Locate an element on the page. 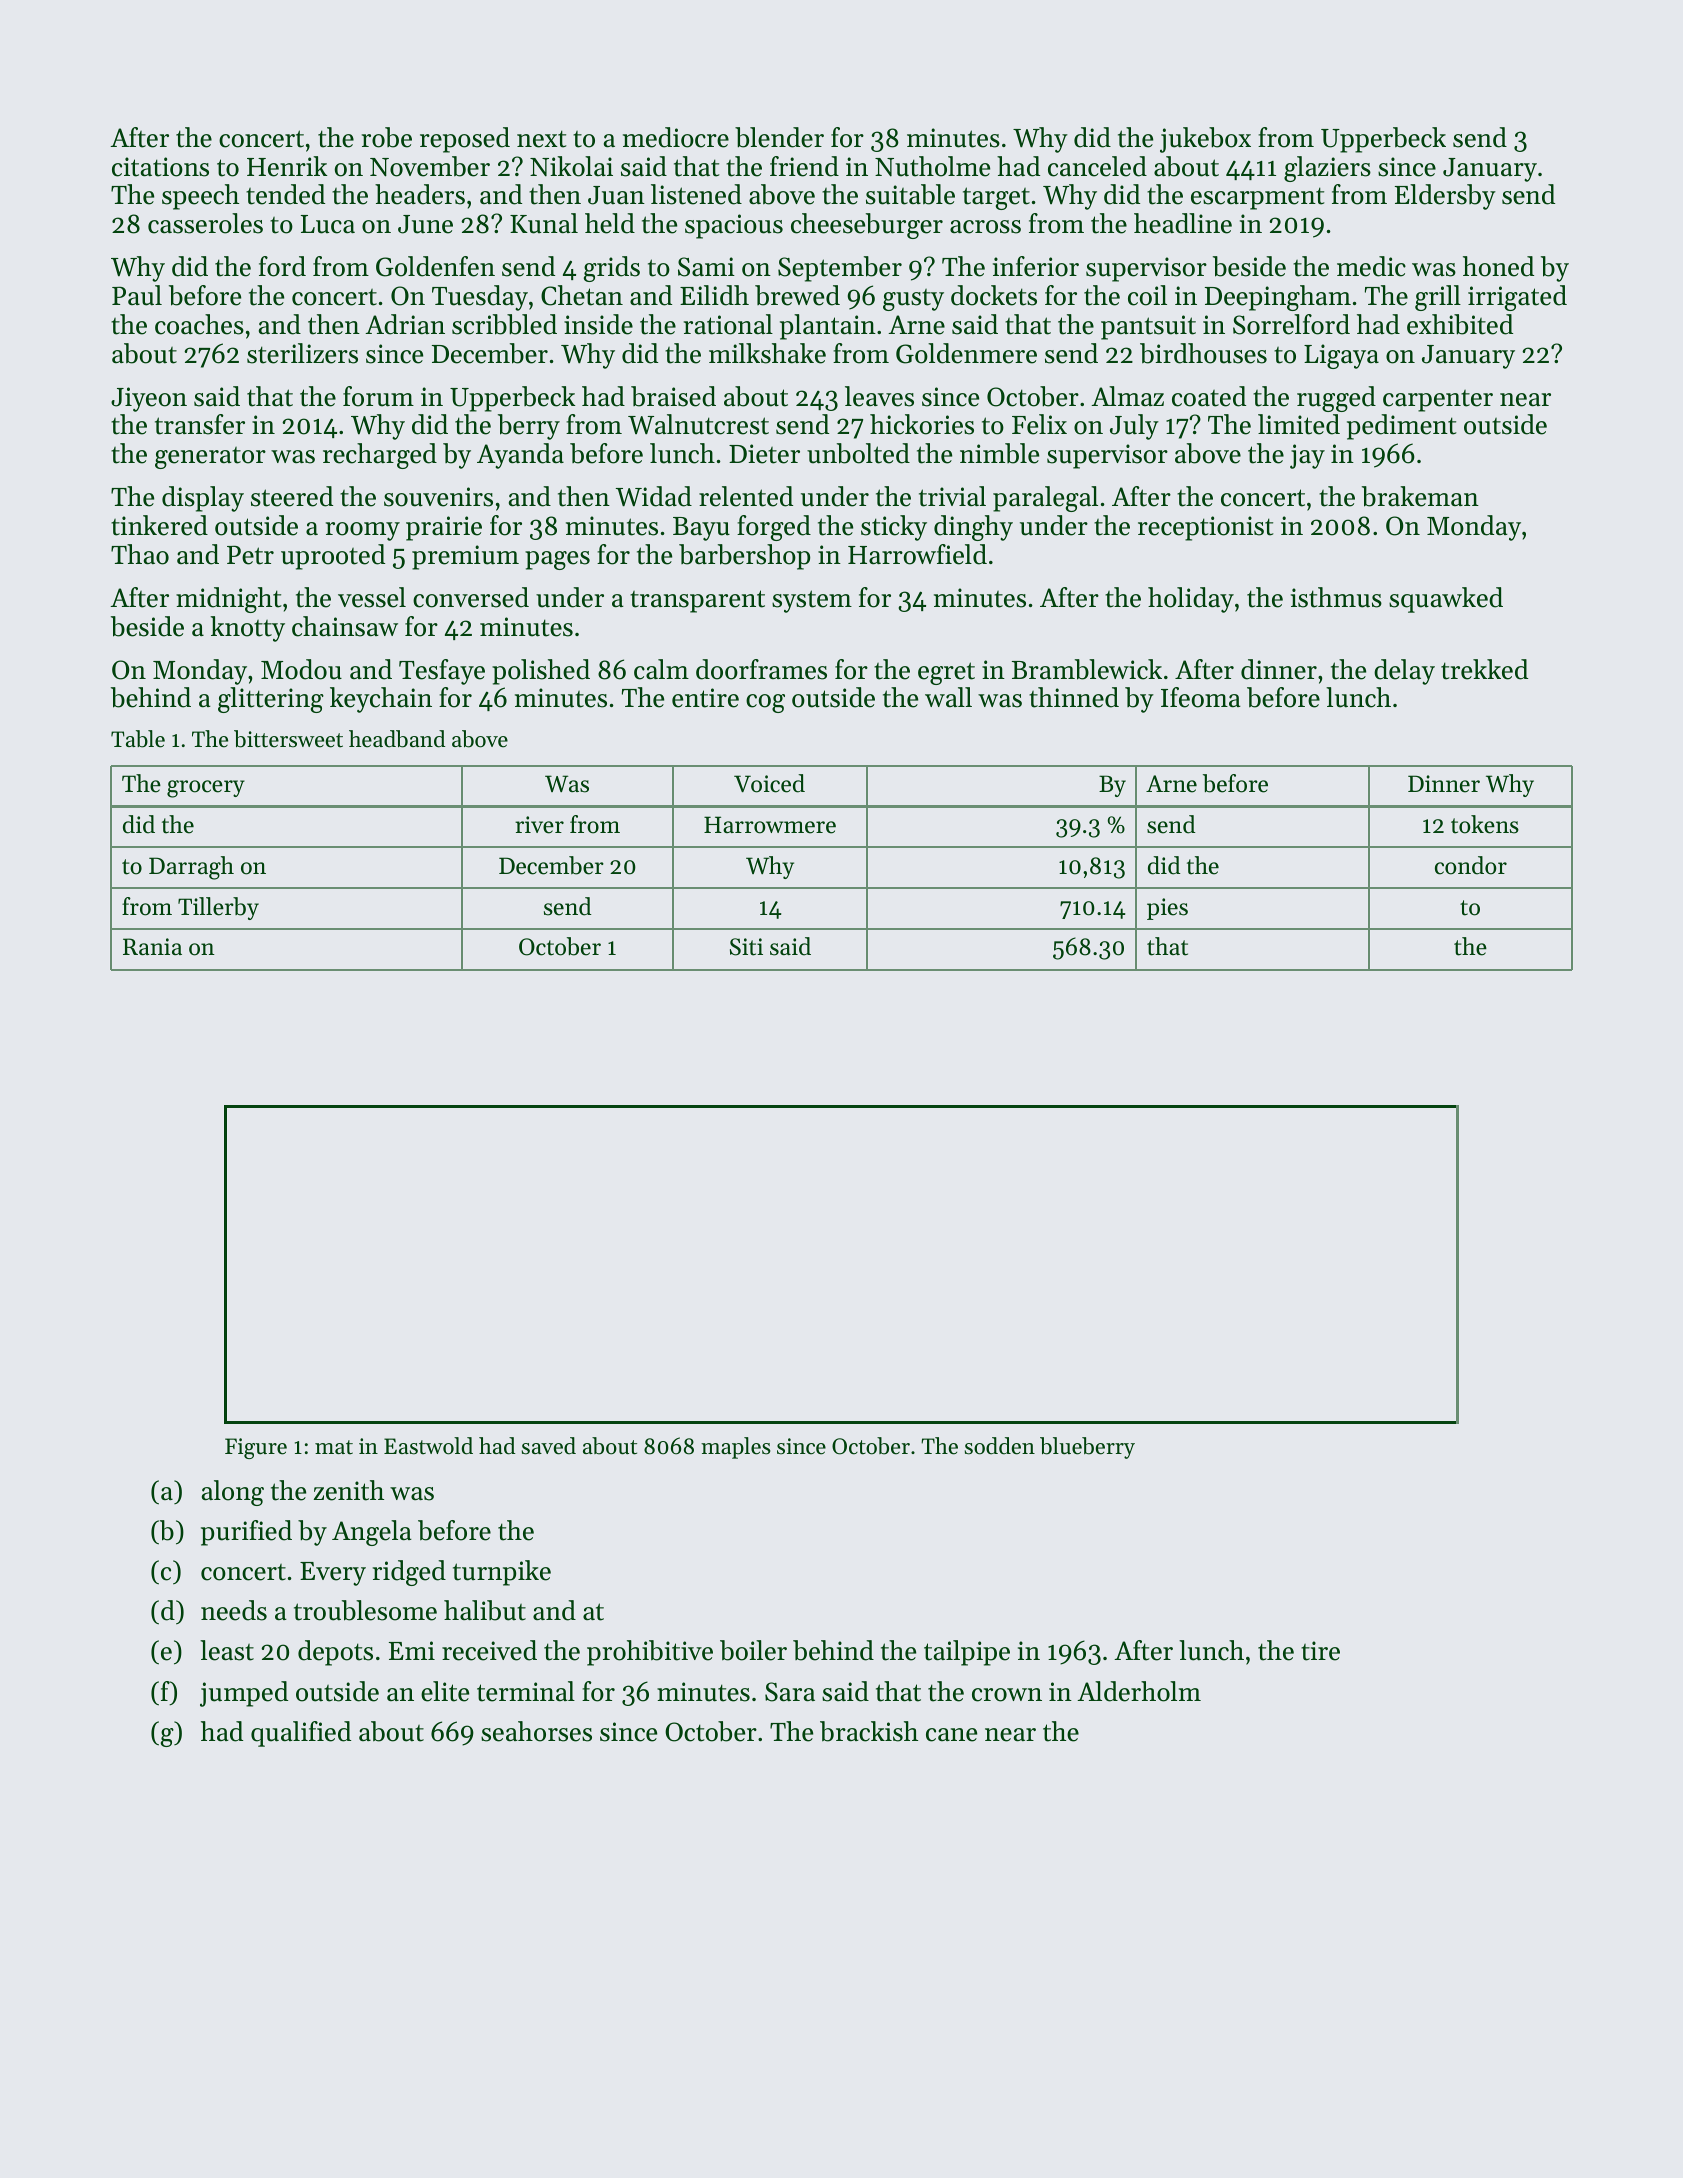 Image resolution: width=1683 pixels, height=2178 pixels. receptionist is located at coordinates (1205, 528).
